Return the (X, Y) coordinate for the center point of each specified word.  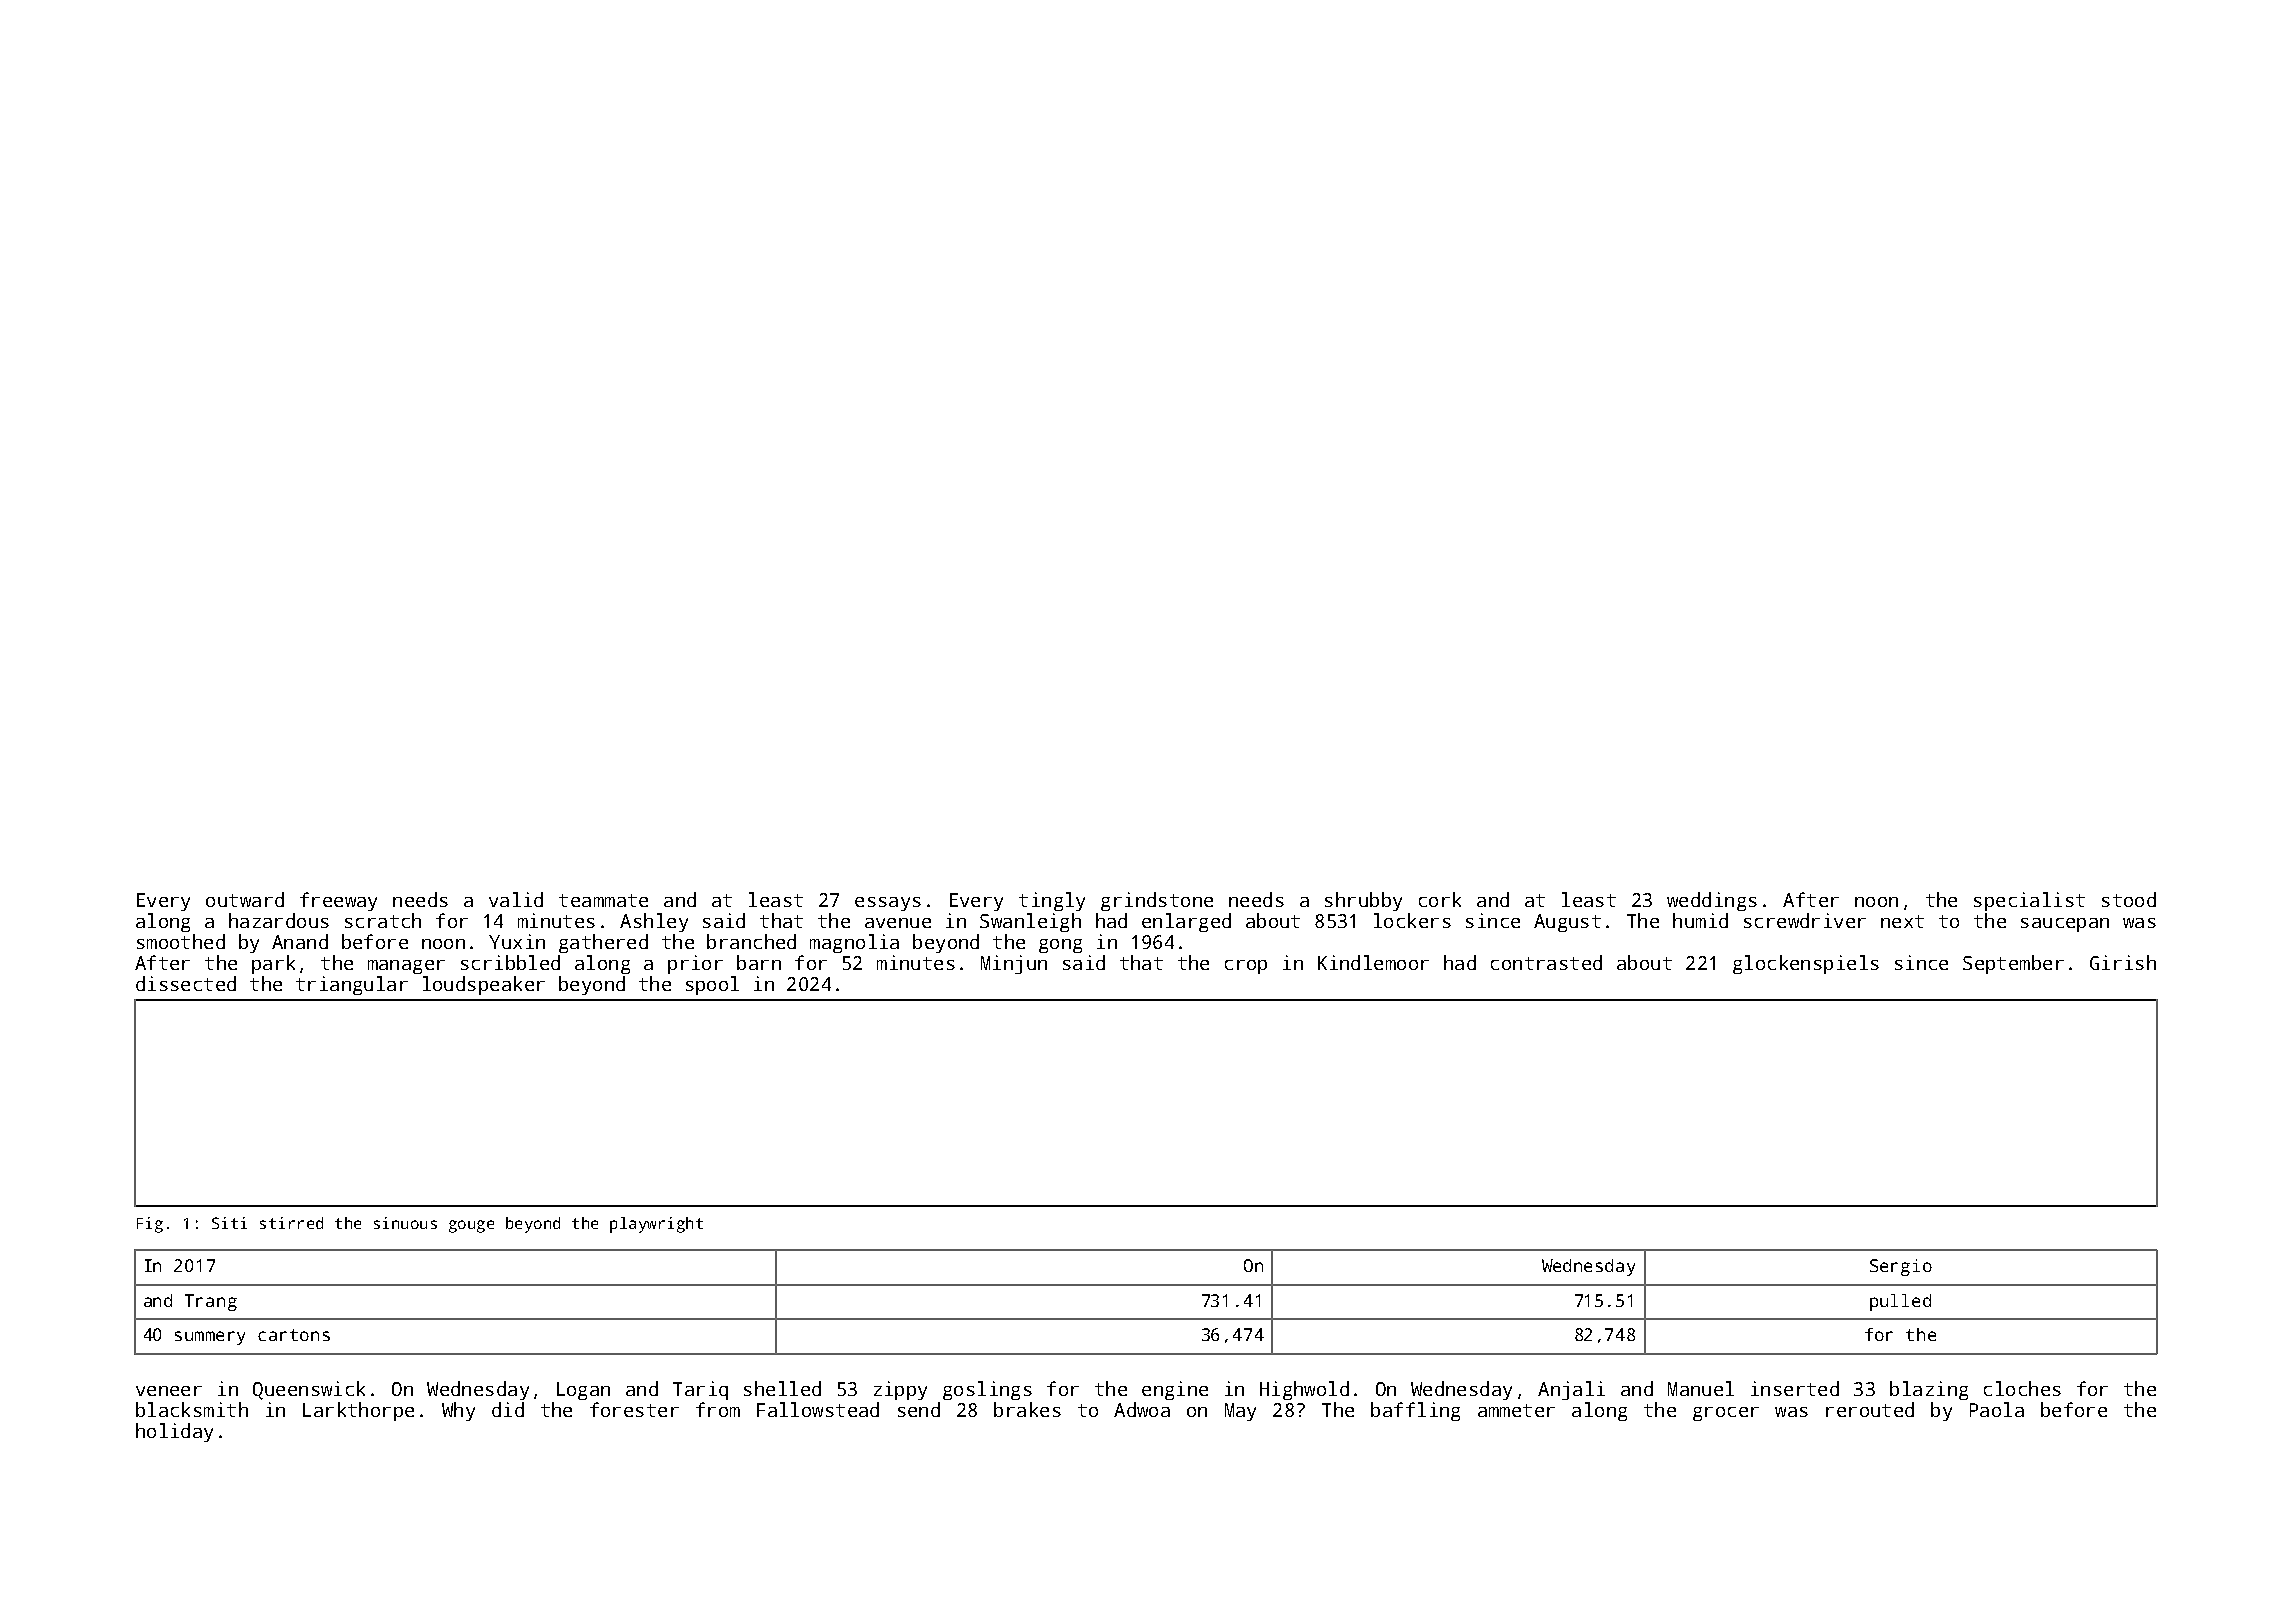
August (1567, 923)
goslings (987, 1390)
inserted (1795, 1388)
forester (634, 1409)
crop (1246, 967)
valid (516, 899)
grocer (1726, 1414)
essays (888, 904)
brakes (1027, 1409)
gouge (471, 1226)
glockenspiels (1806, 964)
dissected (186, 983)
